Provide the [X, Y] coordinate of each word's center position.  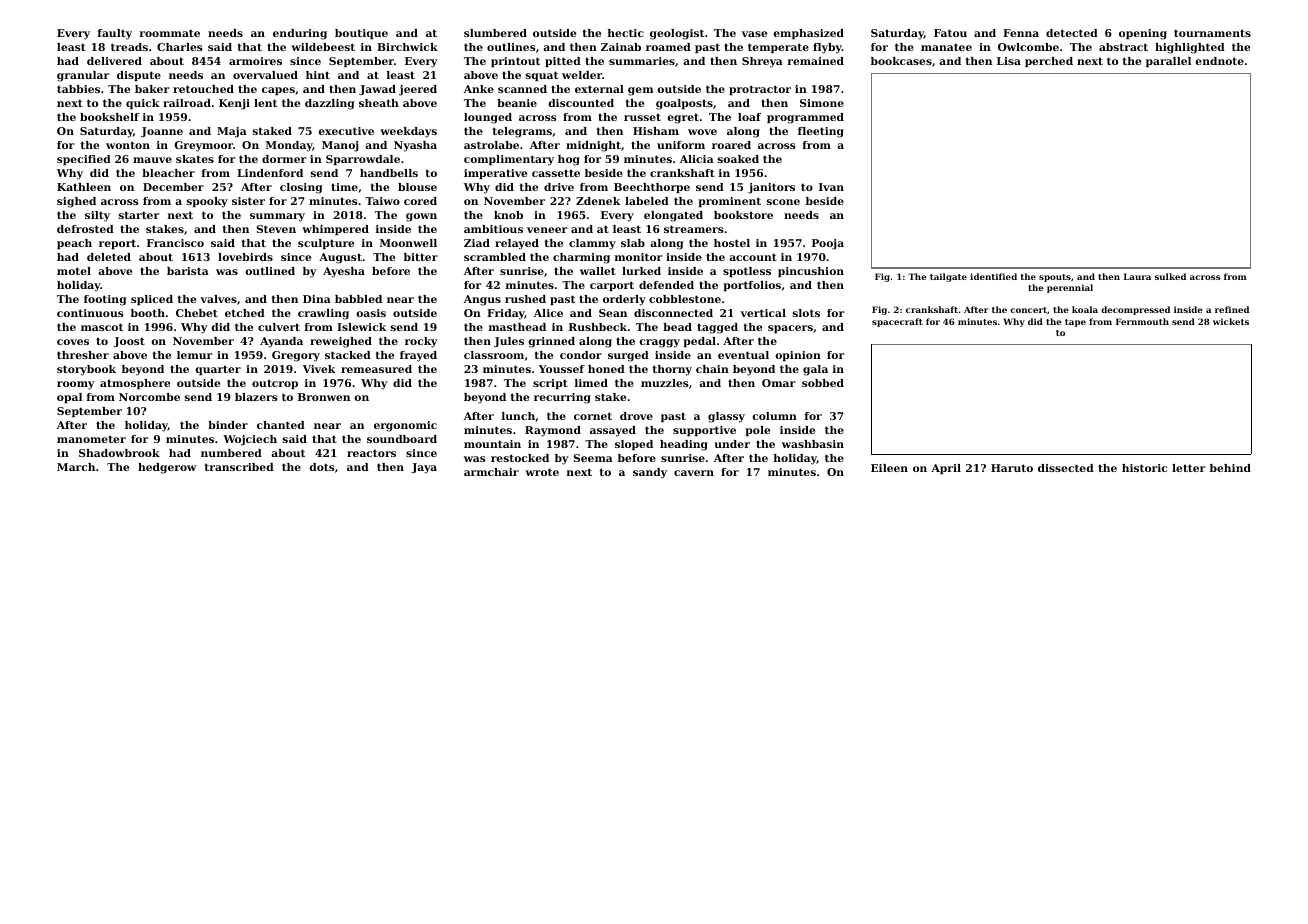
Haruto [1012, 468]
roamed [668, 47]
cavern [694, 473]
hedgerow [167, 468]
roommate [169, 33]
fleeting [821, 132]
